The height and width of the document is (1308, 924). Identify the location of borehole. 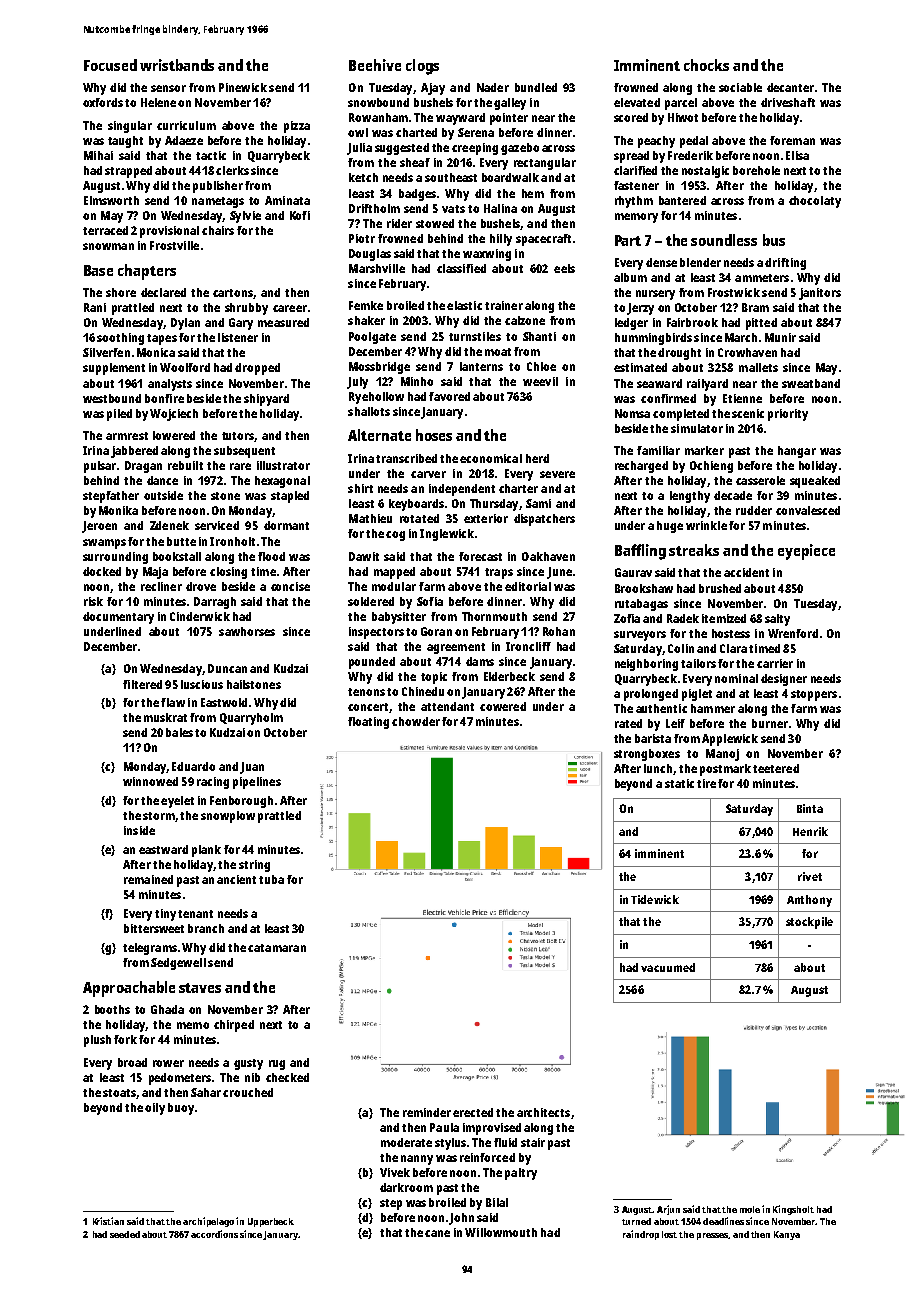
(756, 170).
